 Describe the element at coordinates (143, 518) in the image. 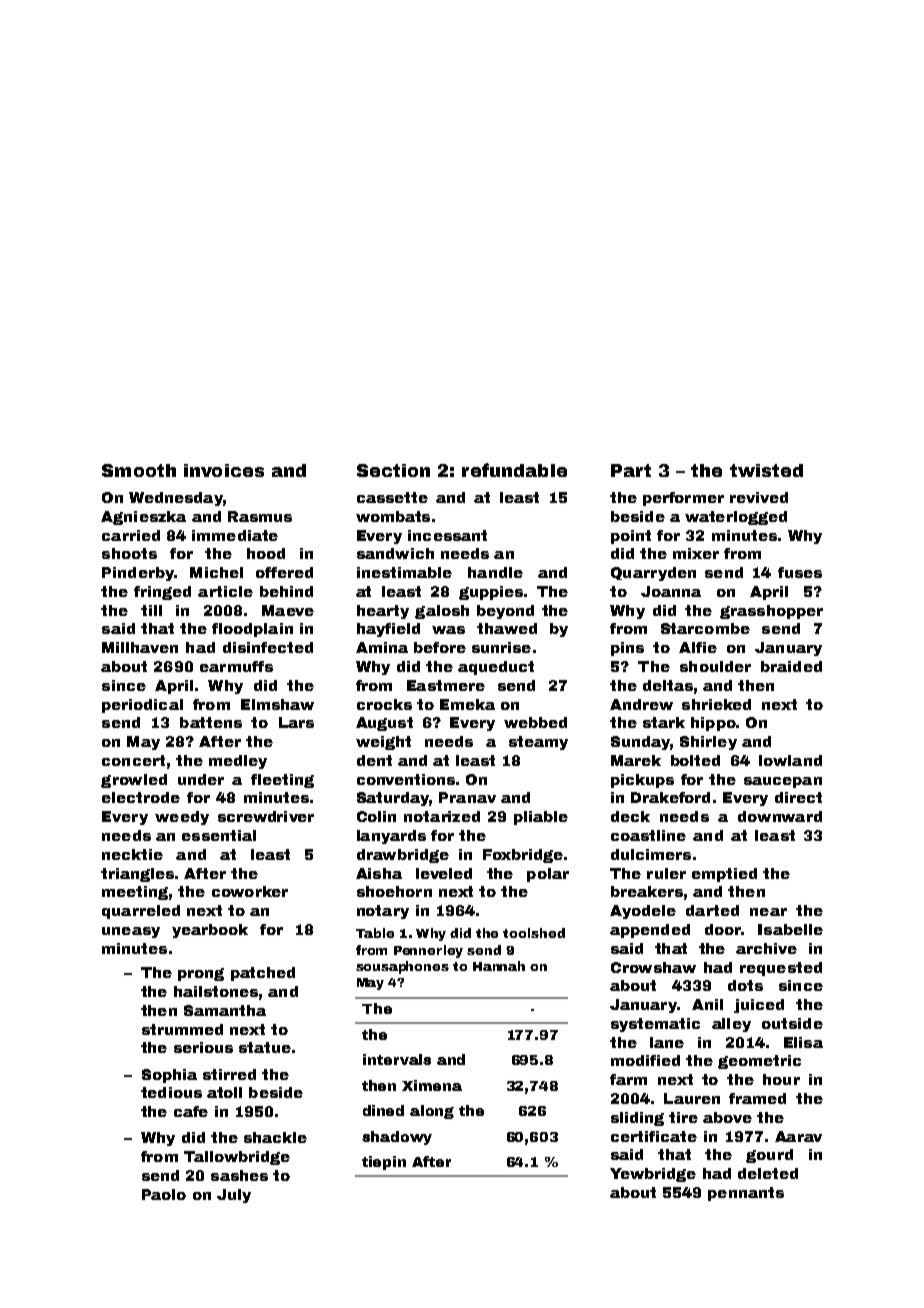

I see `Agnieszka` at that location.
